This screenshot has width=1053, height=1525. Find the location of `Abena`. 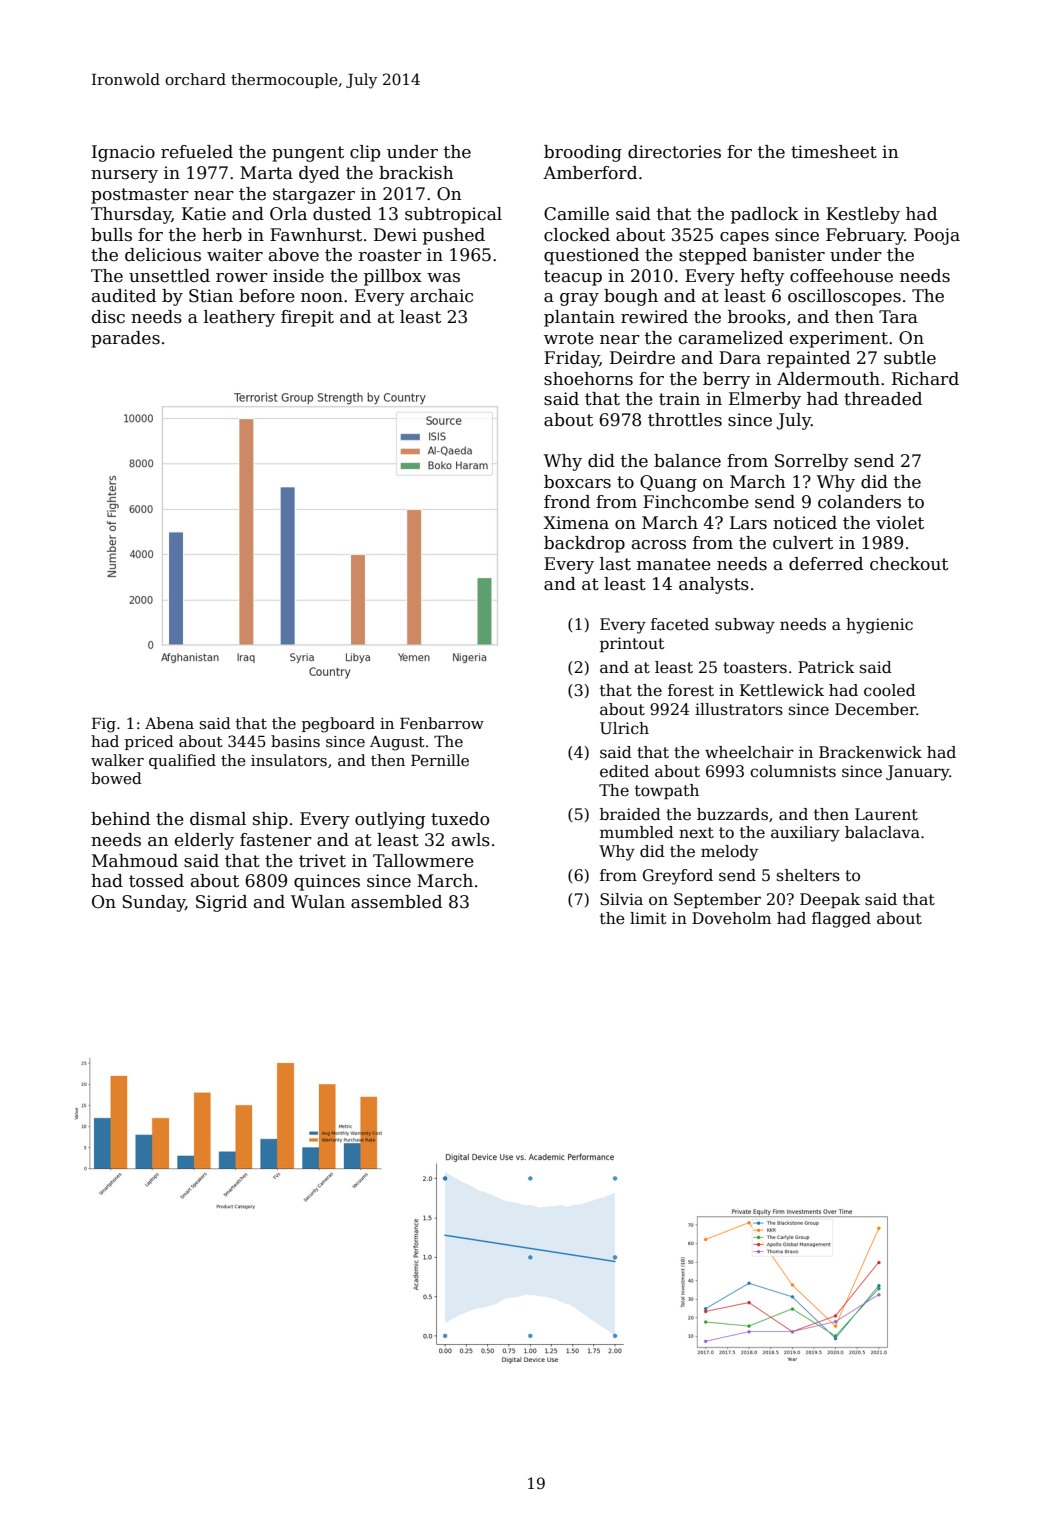

Abena is located at coordinates (169, 723).
